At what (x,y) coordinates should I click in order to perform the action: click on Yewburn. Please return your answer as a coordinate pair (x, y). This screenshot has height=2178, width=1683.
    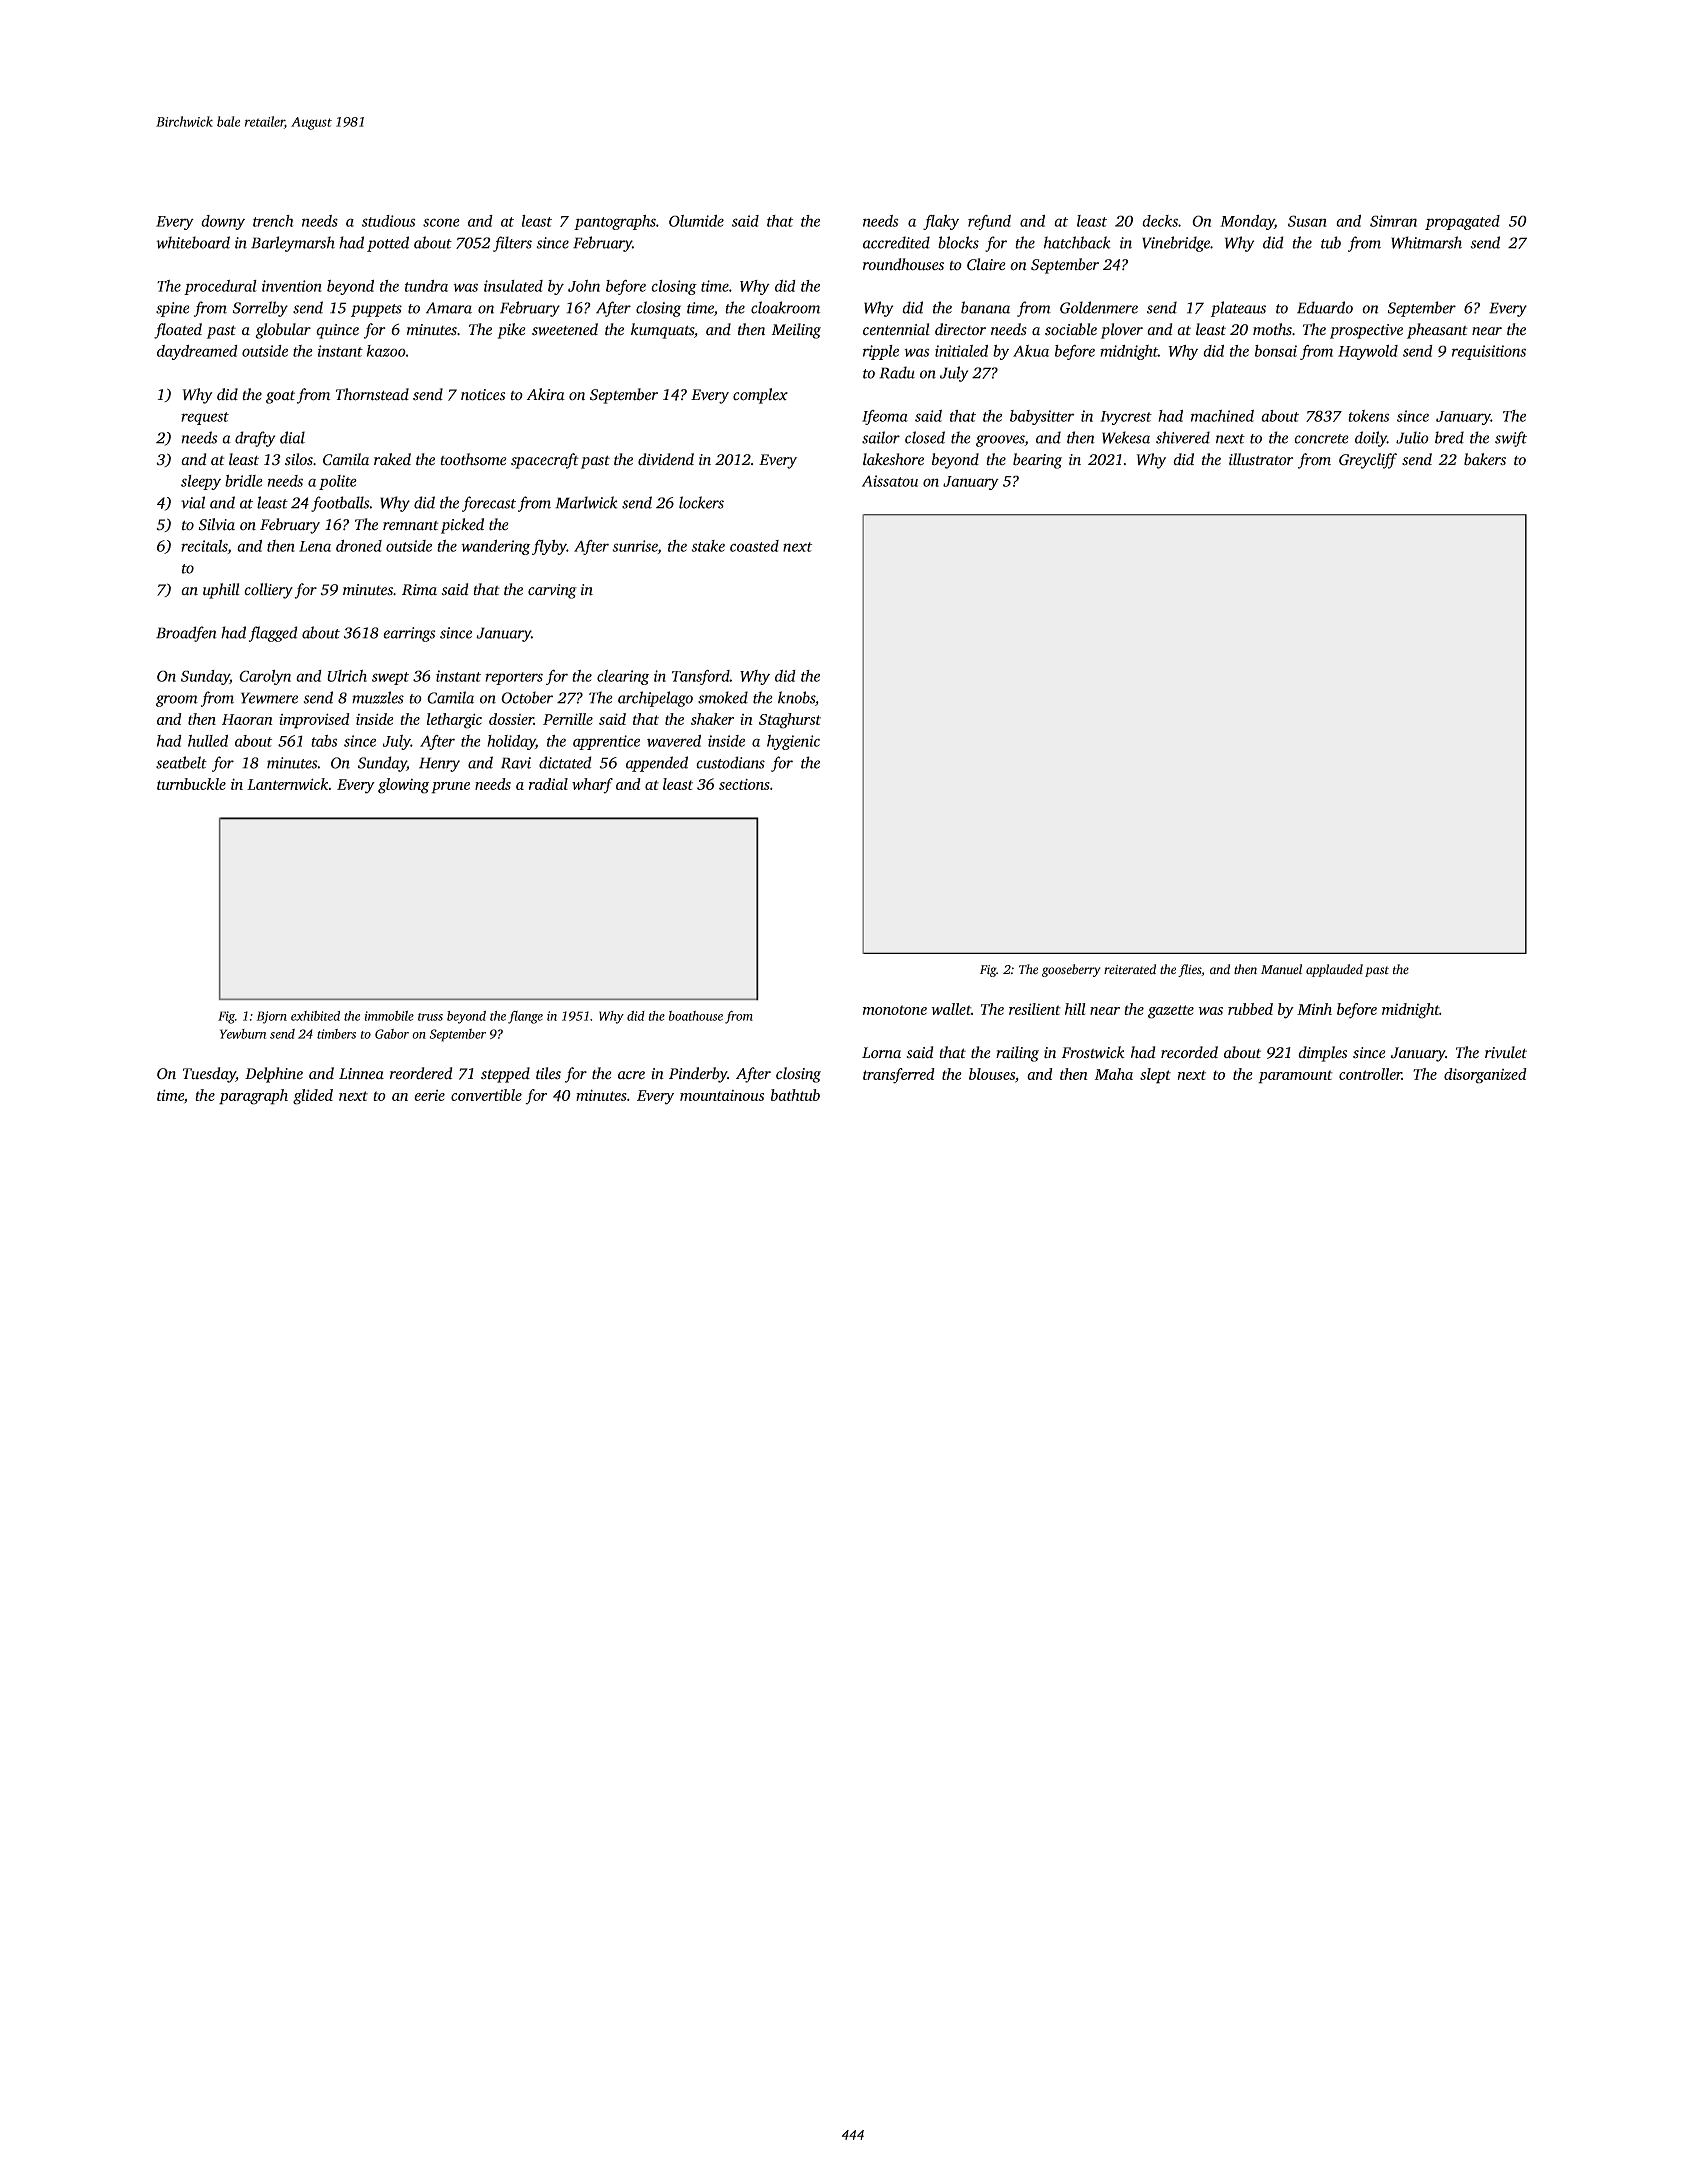
    Looking at the image, I should click on (243, 1034).
